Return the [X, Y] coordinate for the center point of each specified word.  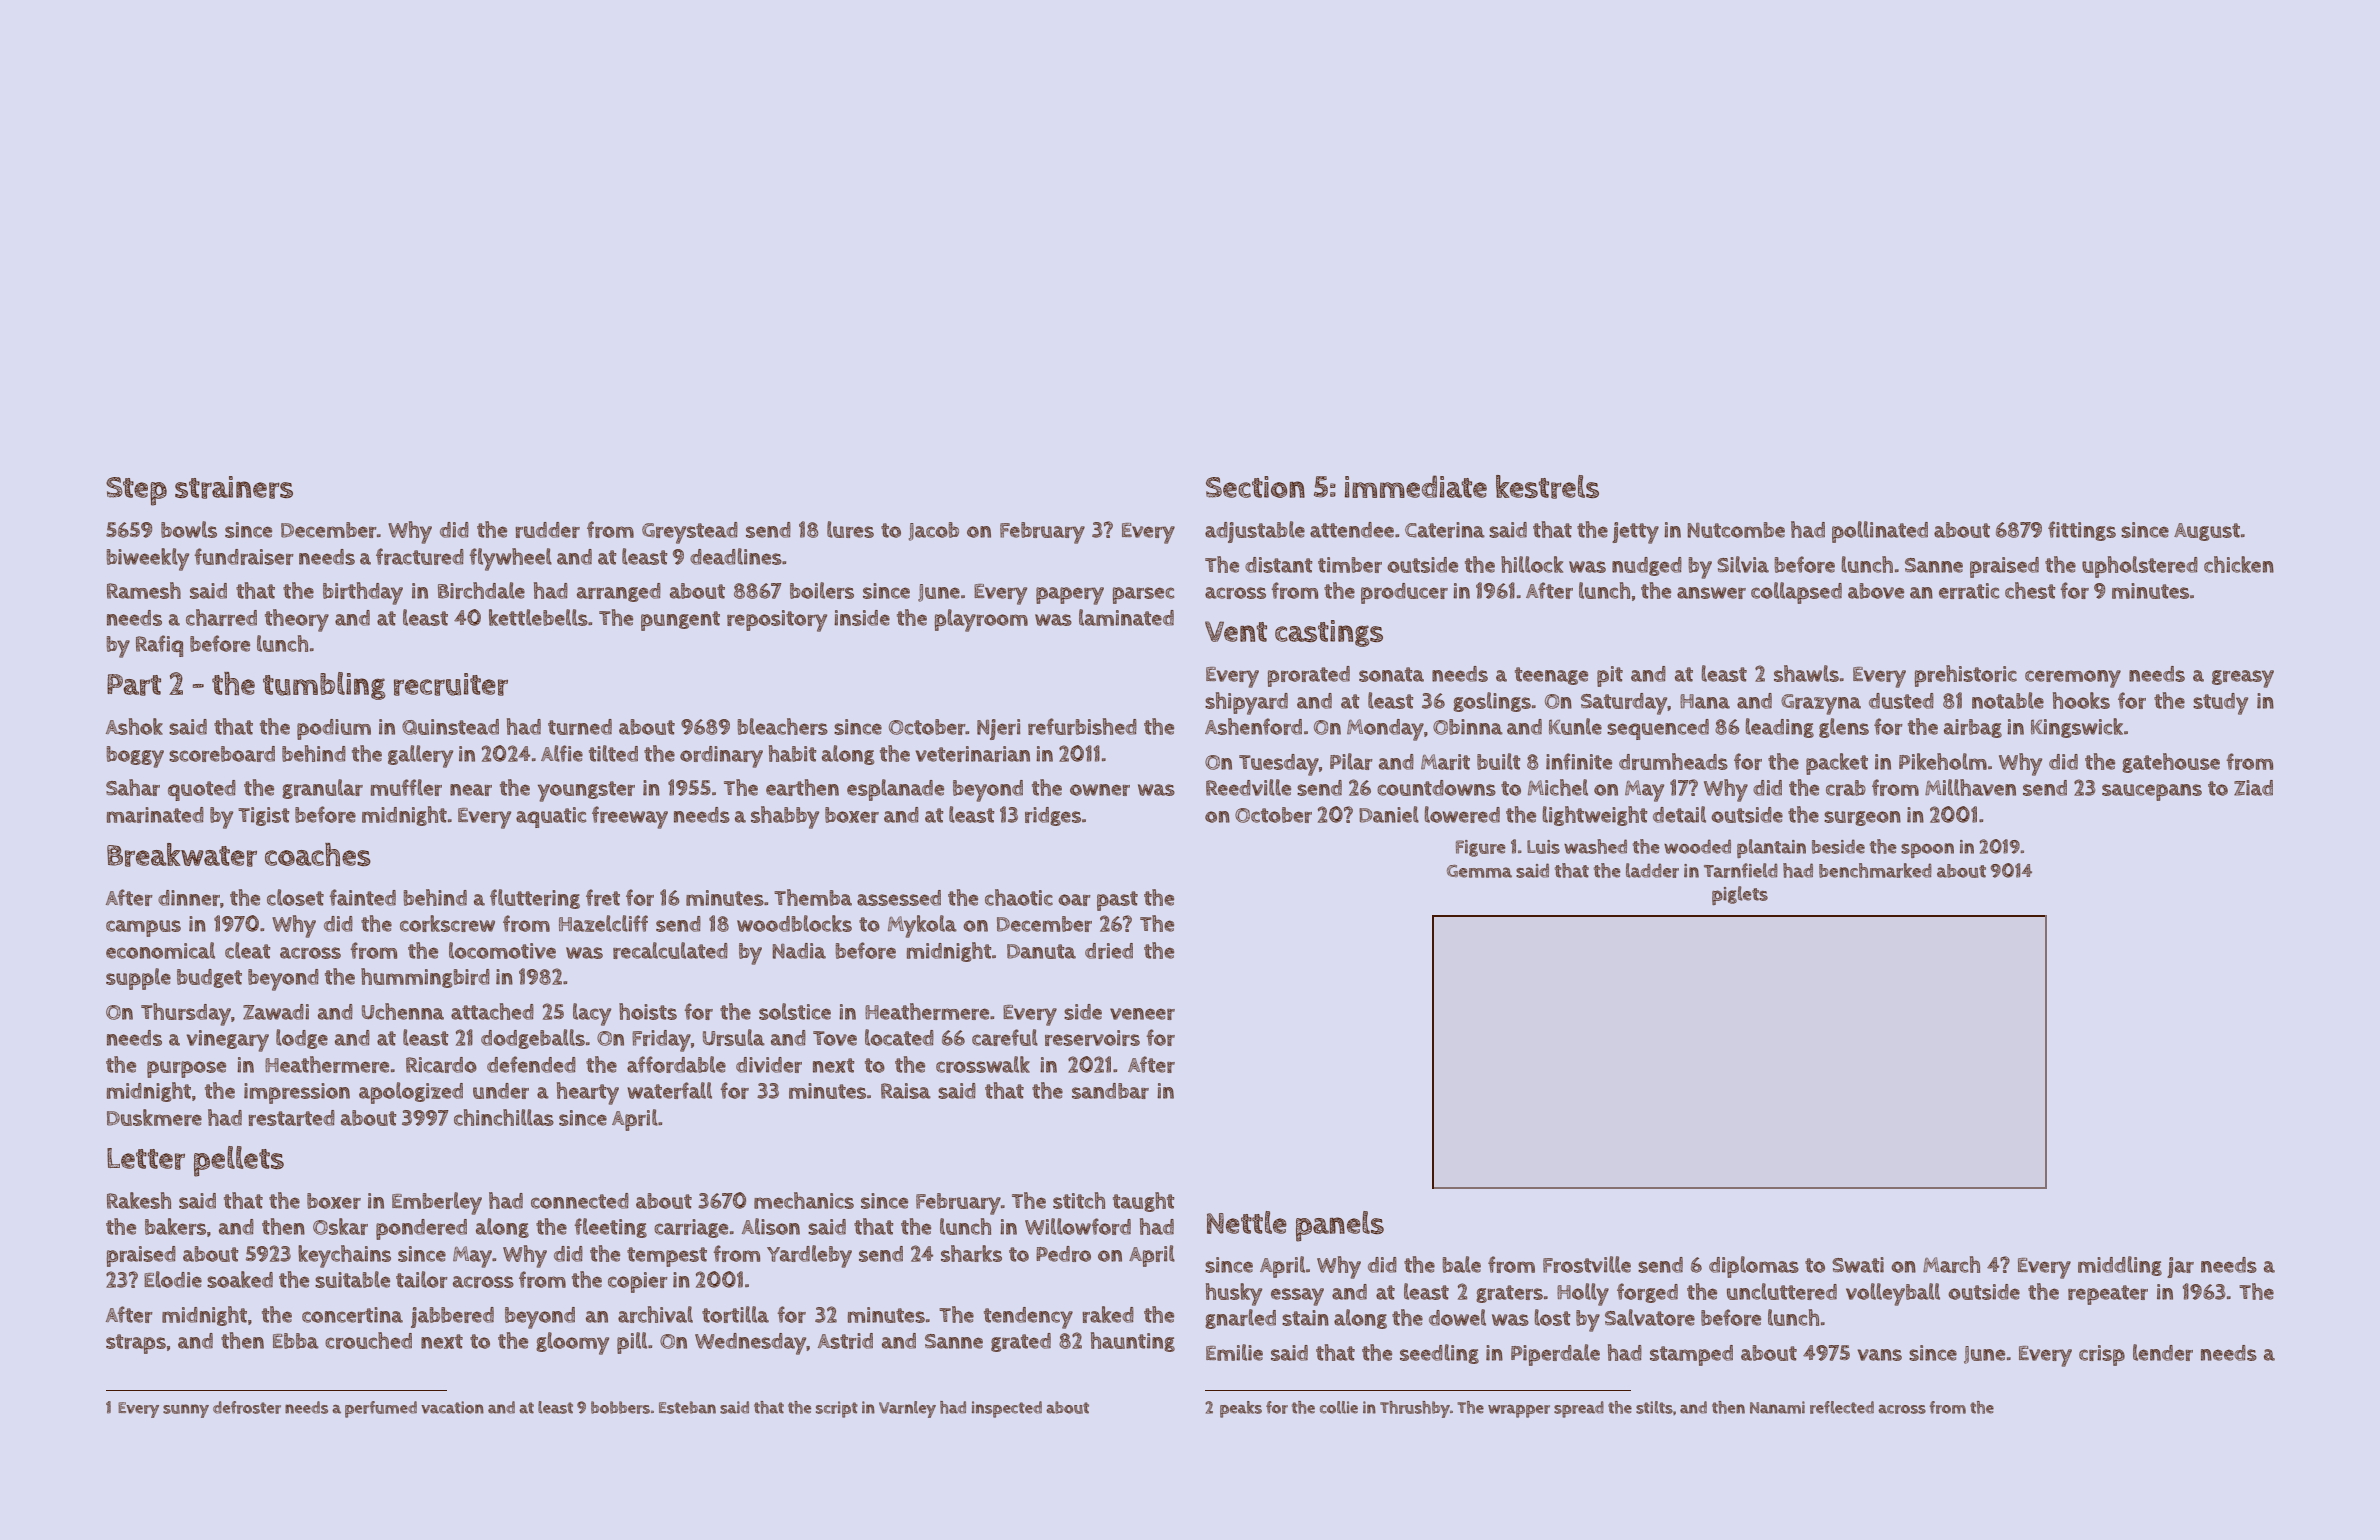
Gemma [1479, 871]
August [2207, 532]
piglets [1740, 895]
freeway [630, 817]
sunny [186, 1411]
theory [297, 620]
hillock [1532, 564]
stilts [1654, 1407]
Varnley [907, 1409]
